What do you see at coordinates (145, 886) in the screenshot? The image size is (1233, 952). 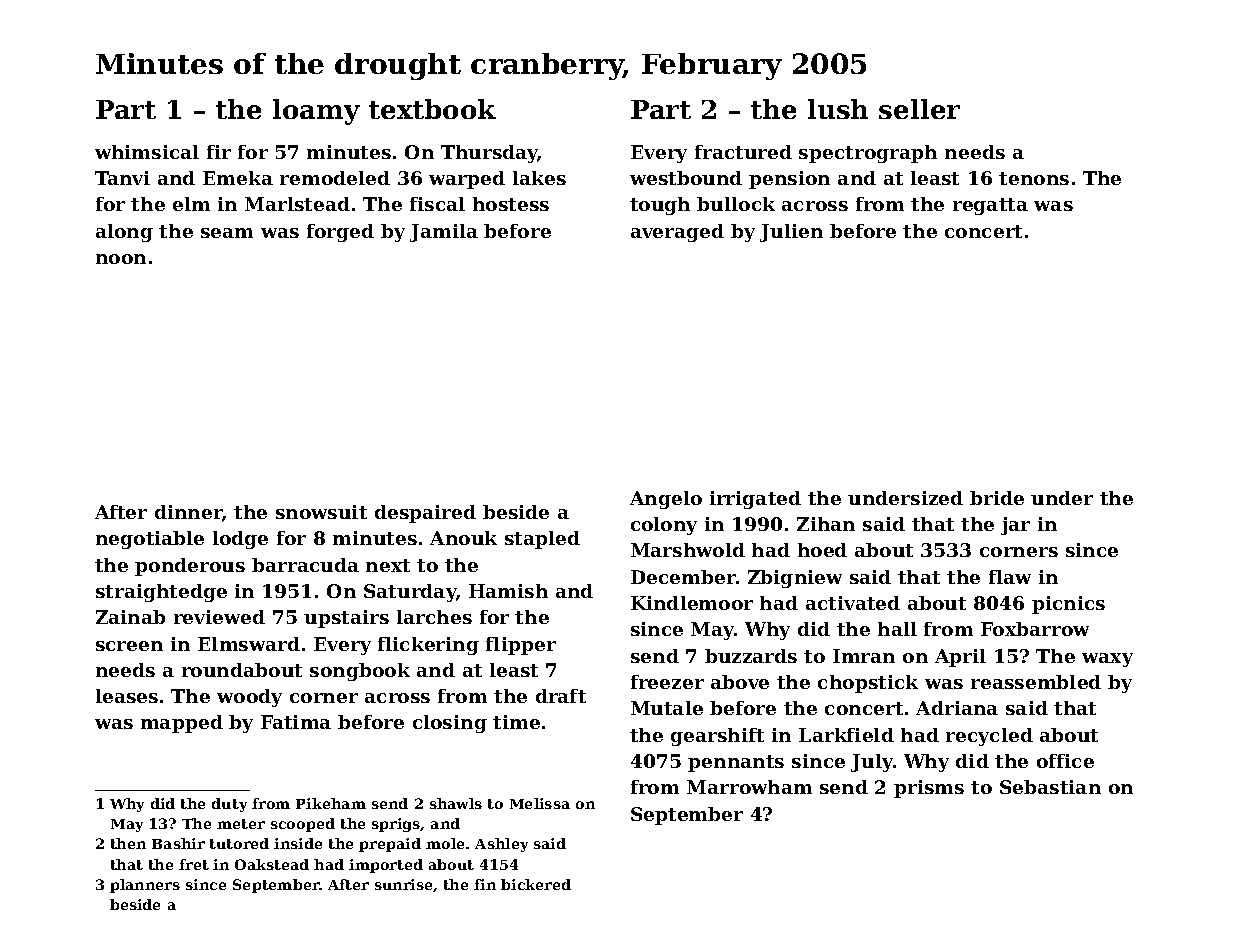 I see `planners` at bounding box center [145, 886].
